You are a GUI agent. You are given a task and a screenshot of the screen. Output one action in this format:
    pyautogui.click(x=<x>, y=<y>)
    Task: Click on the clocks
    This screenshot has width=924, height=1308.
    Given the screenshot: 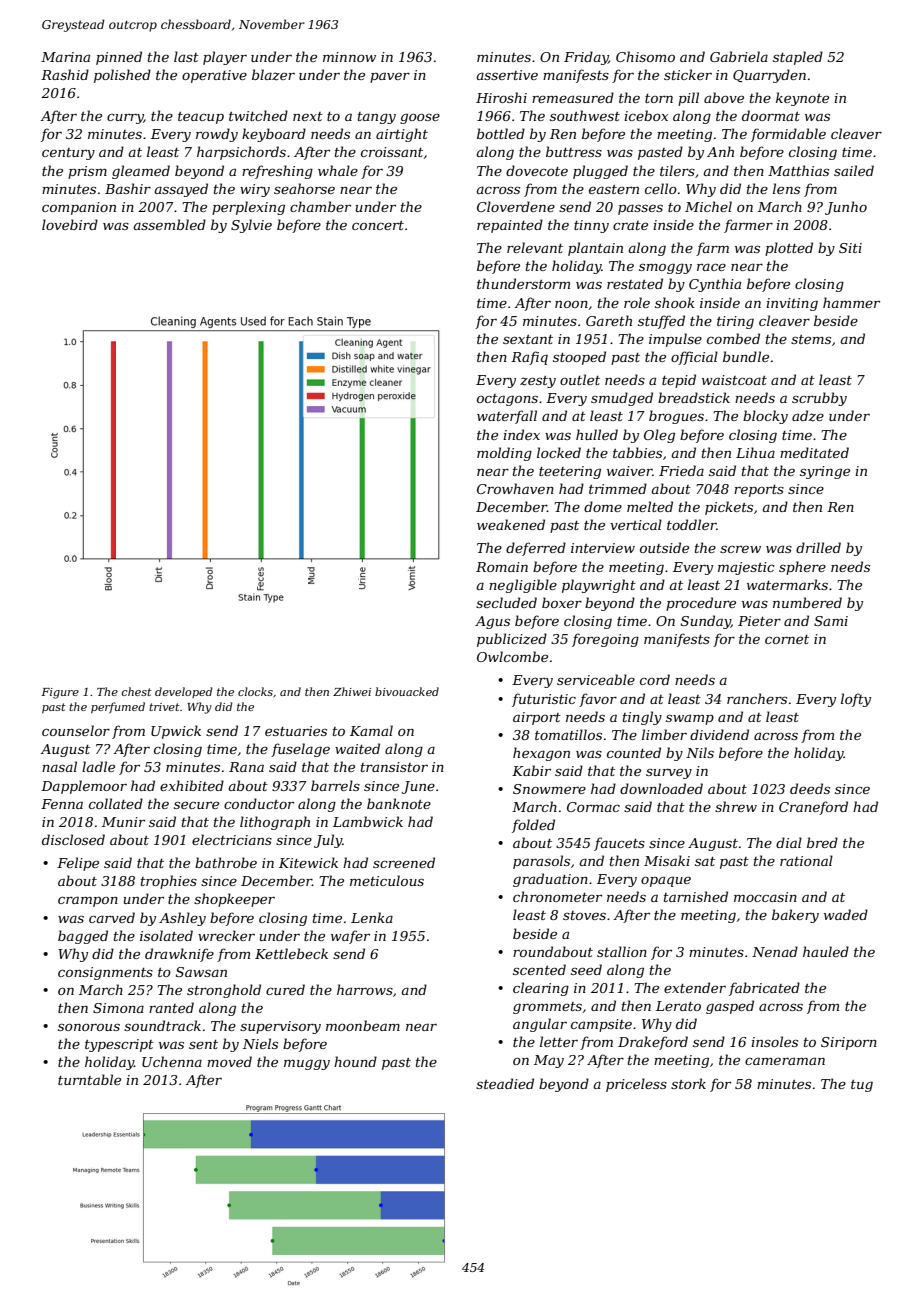 What is the action you would take?
    pyautogui.click(x=255, y=691)
